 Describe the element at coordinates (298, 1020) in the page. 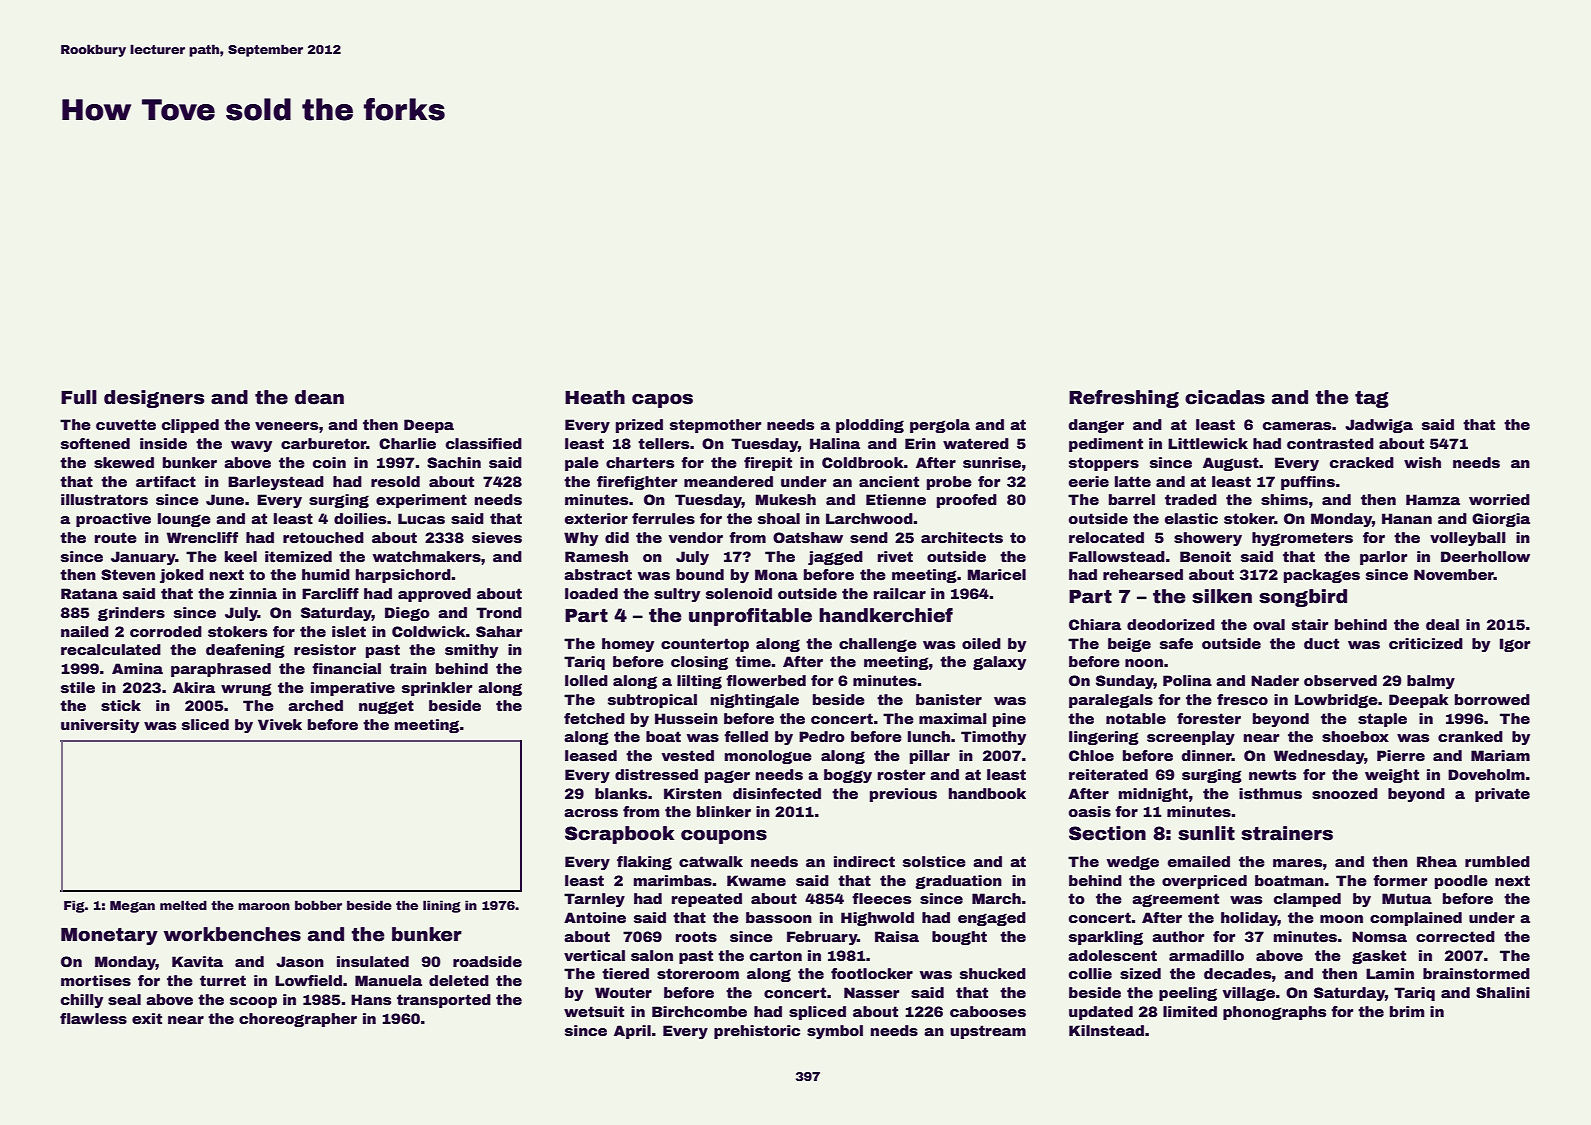

I see `choreographer` at that location.
